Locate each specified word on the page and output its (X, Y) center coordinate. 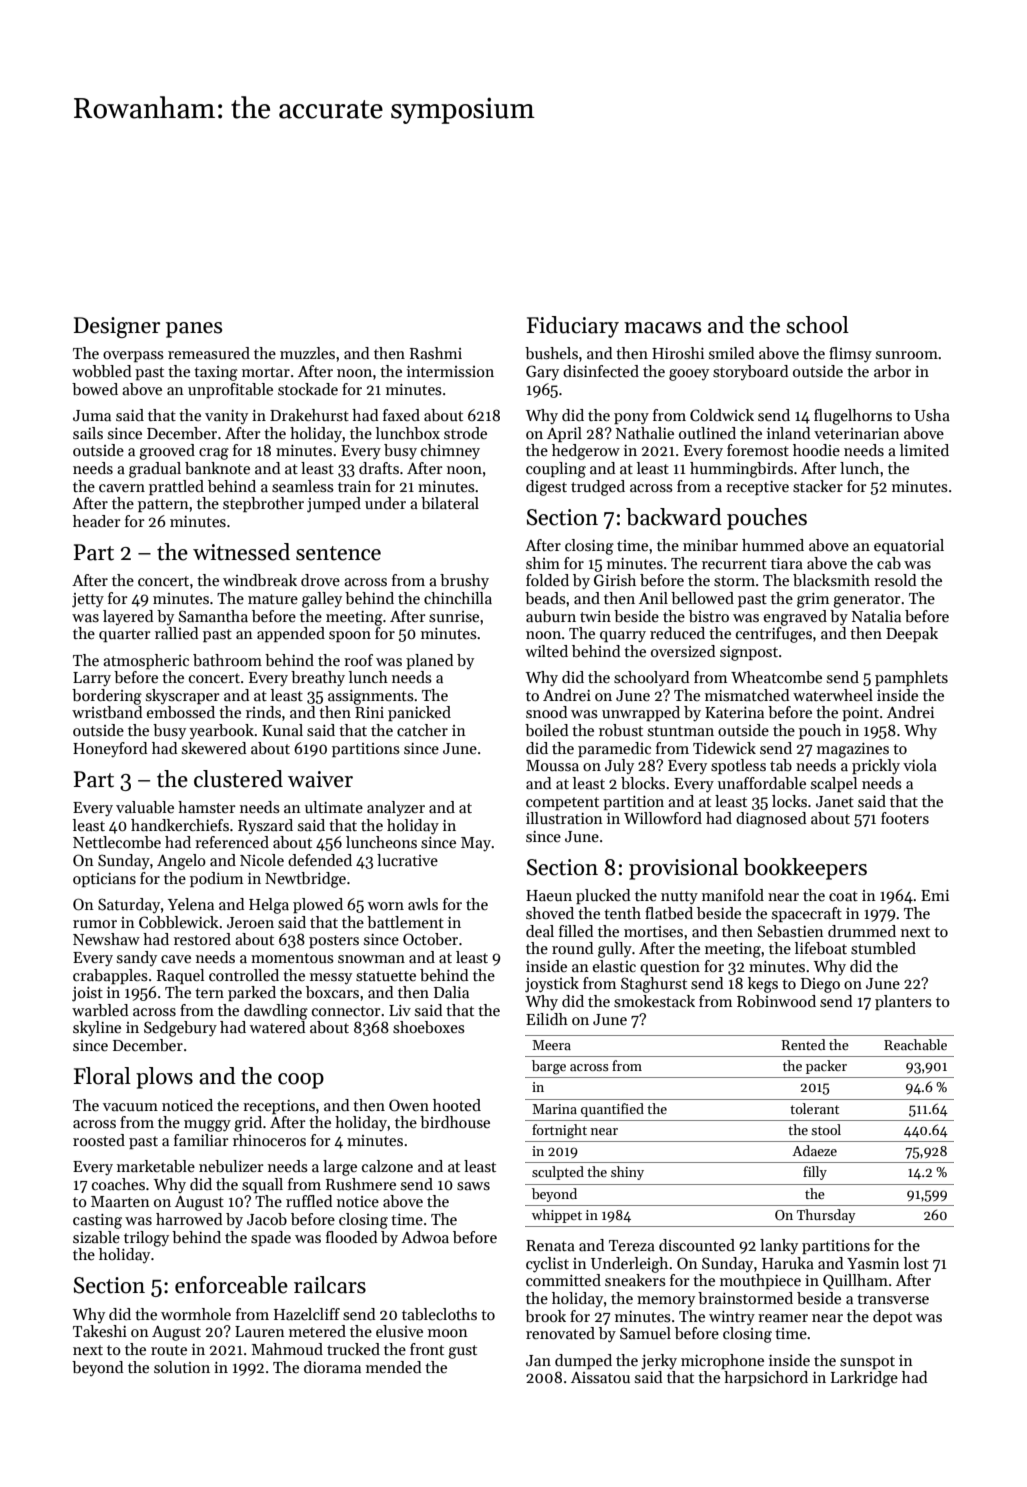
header (97, 521)
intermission (450, 372)
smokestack (654, 1001)
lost (916, 1263)
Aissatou (600, 1378)
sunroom (907, 355)
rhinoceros (269, 1140)
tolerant (814, 1108)
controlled (244, 975)
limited (924, 450)
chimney (450, 451)
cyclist (547, 1265)
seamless (303, 486)
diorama (332, 1367)
